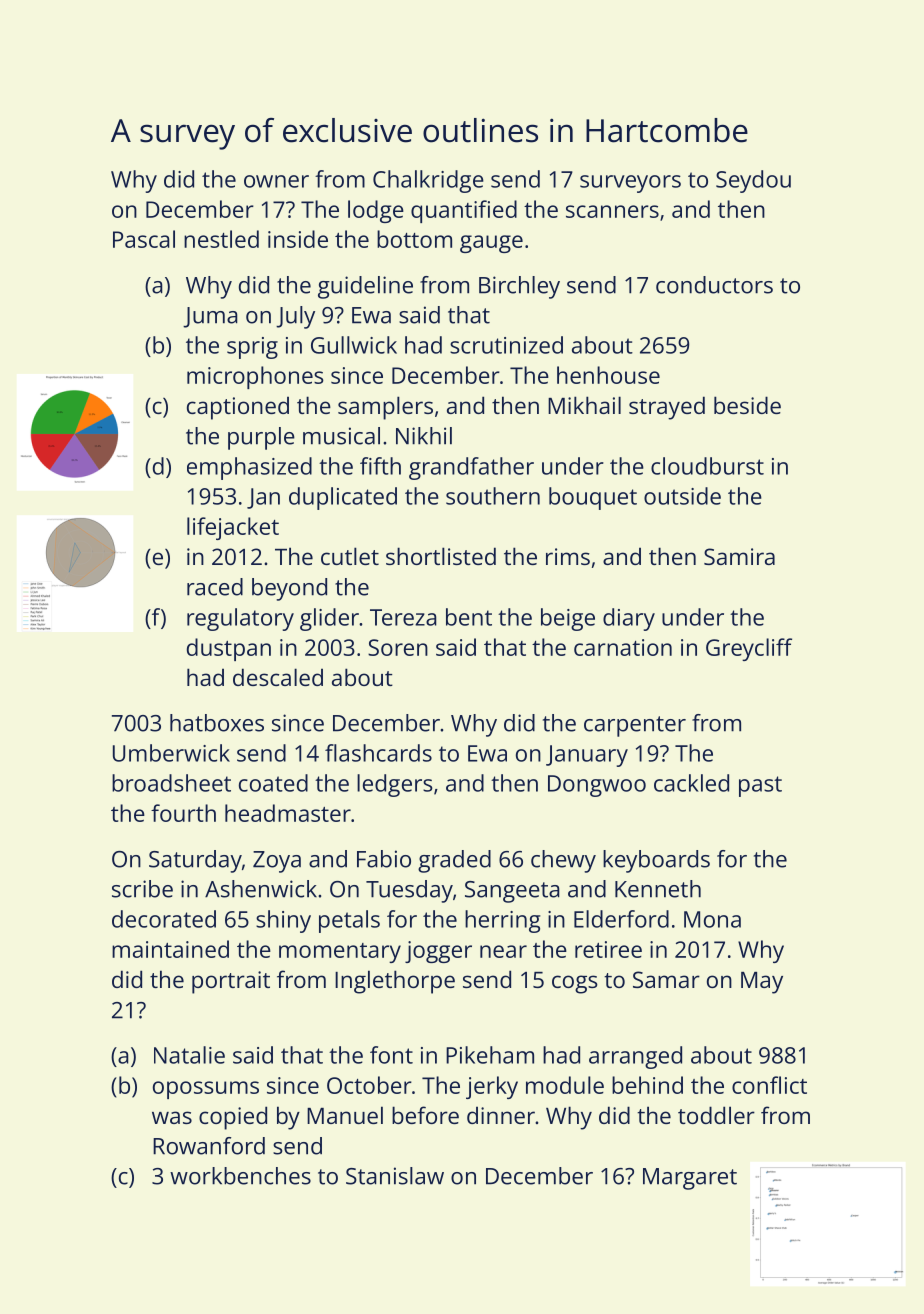 The width and height of the document is (924, 1314). What do you see at coordinates (210, 317) in the document?
I see `Juma` at bounding box center [210, 317].
